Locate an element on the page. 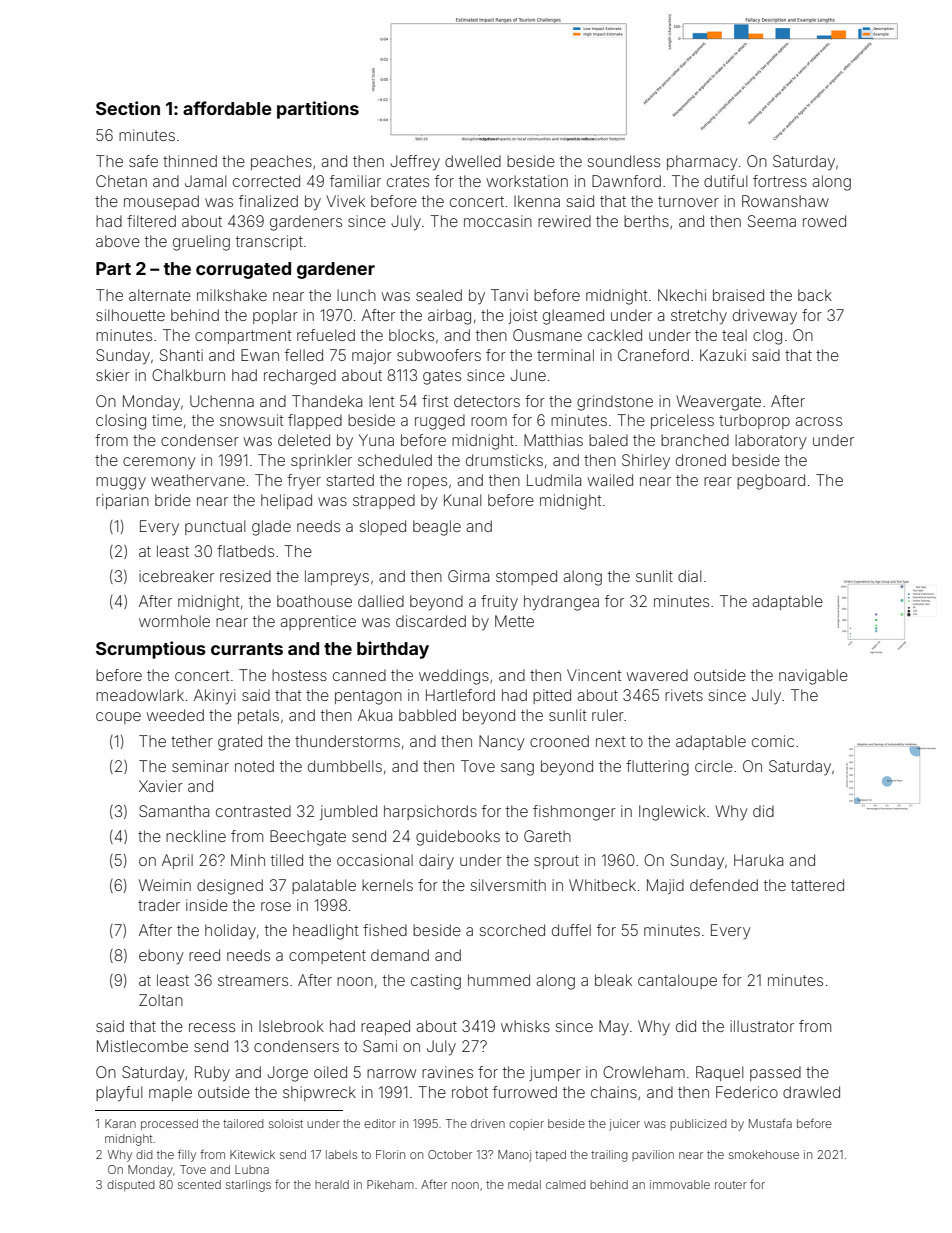  canned is located at coordinates (359, 675).
